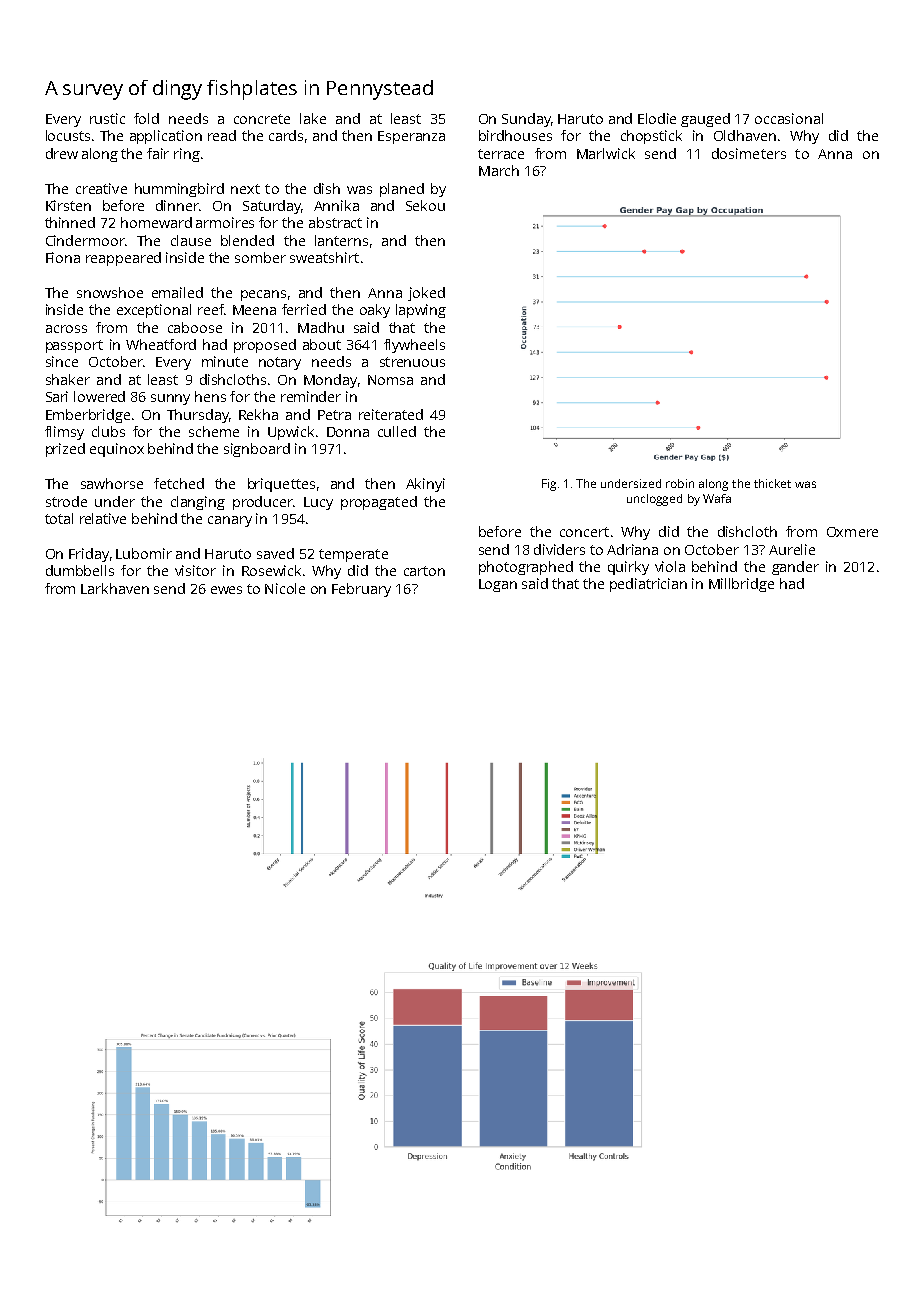 The image size is (924, 1314). I want to click on visitor, so click(195, 570).
